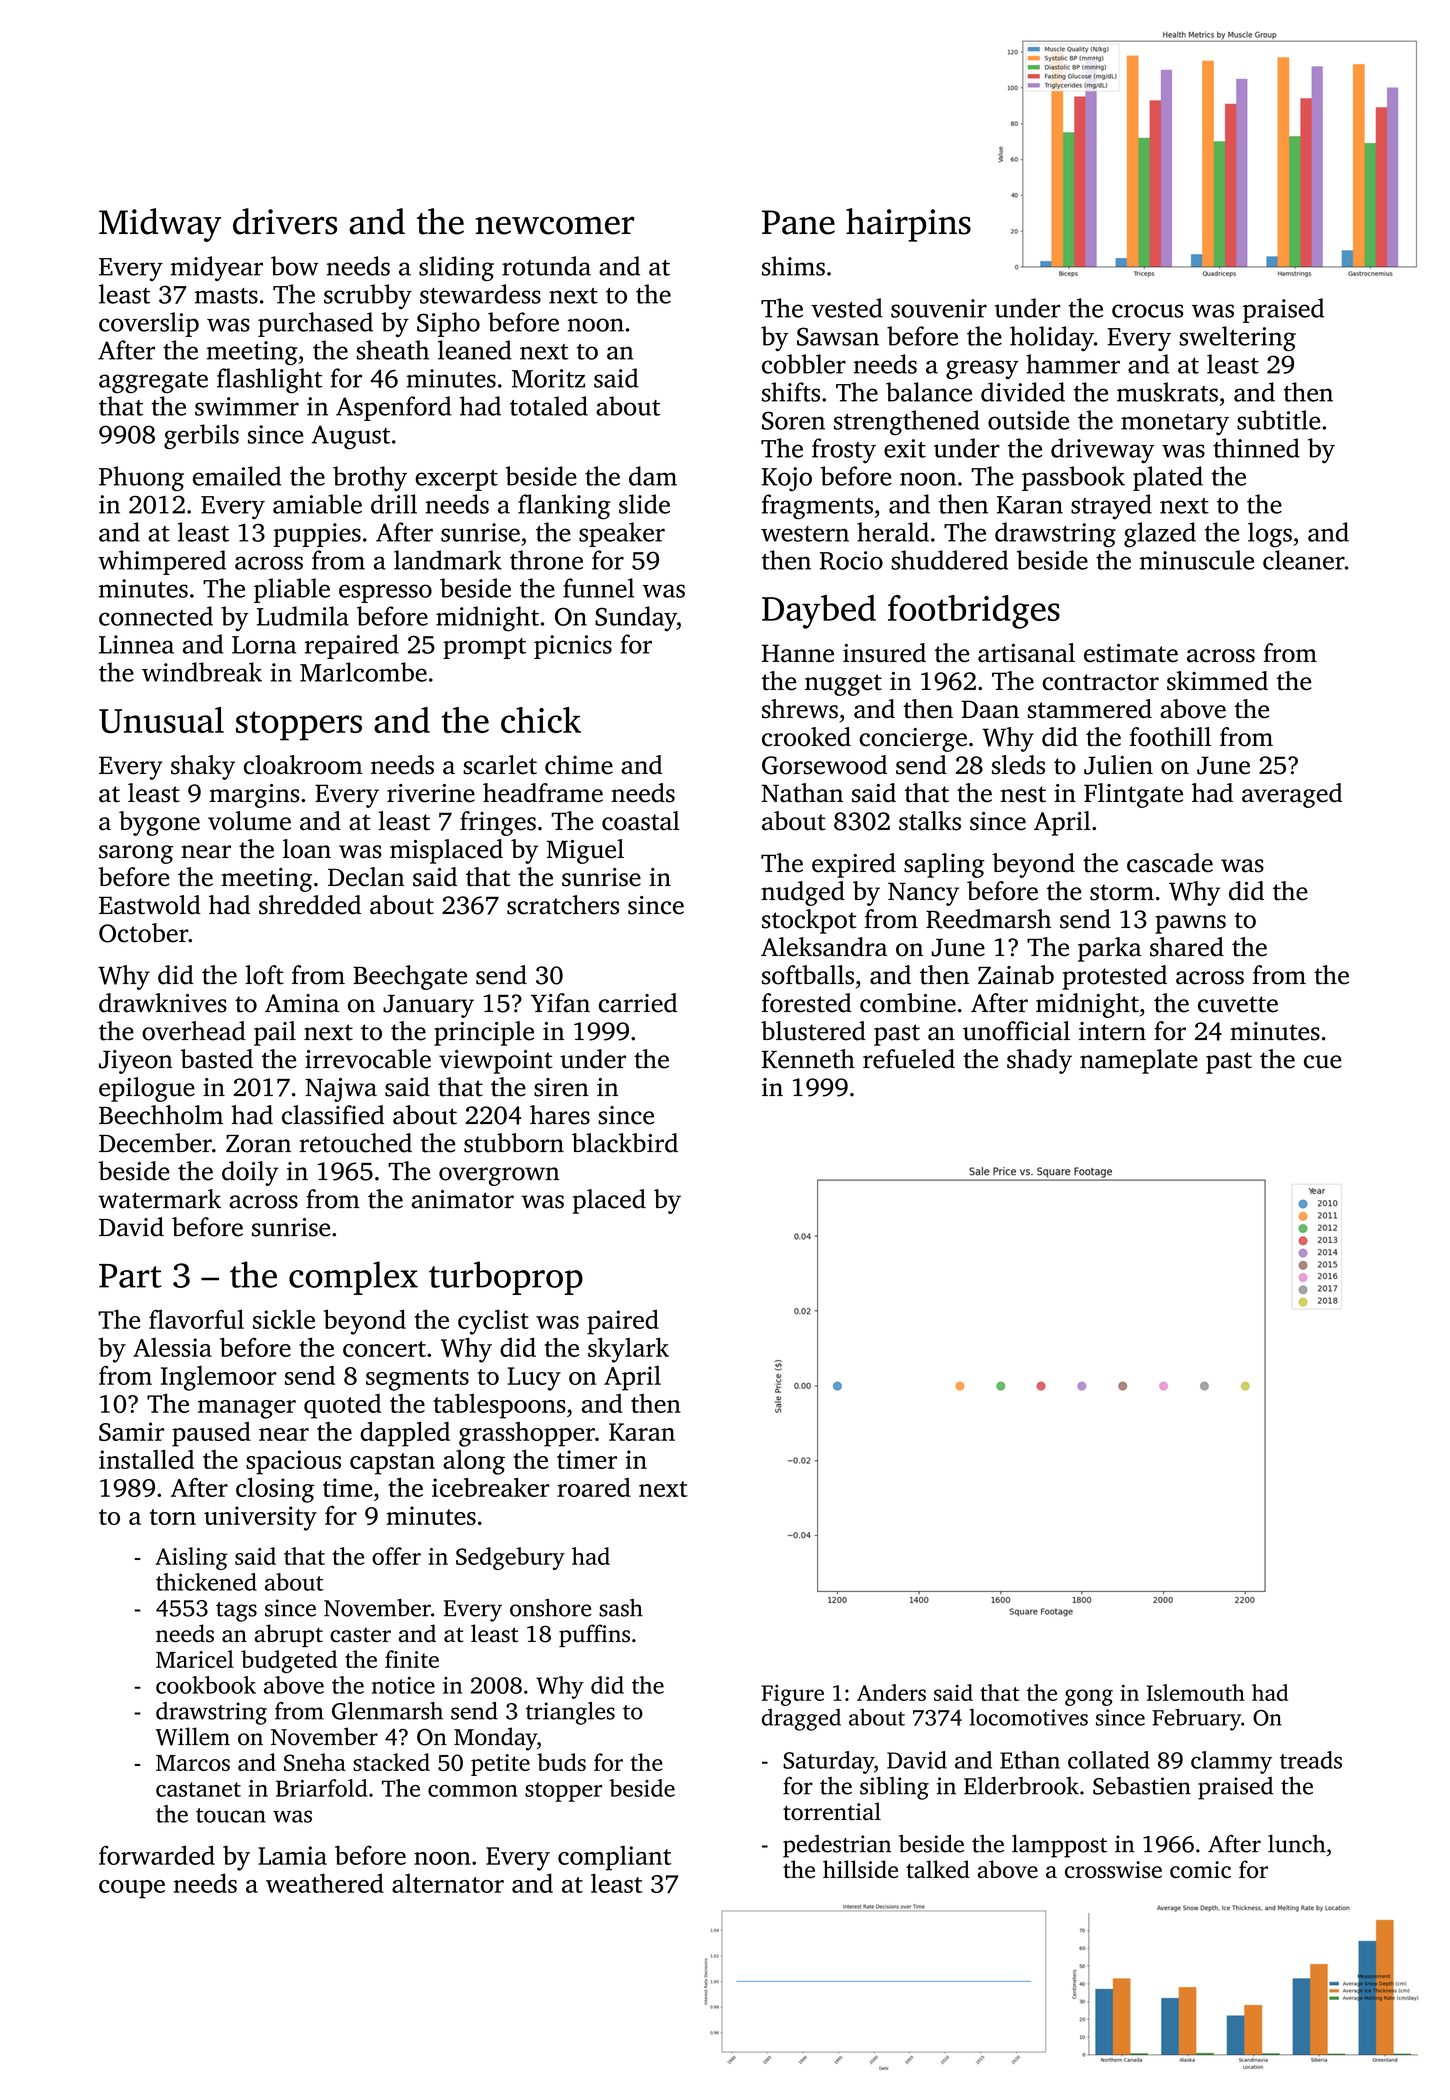 Image resolution: width=1450 pixels, height=2100 pixels. I want to click on roared, so click(594, 1487).
